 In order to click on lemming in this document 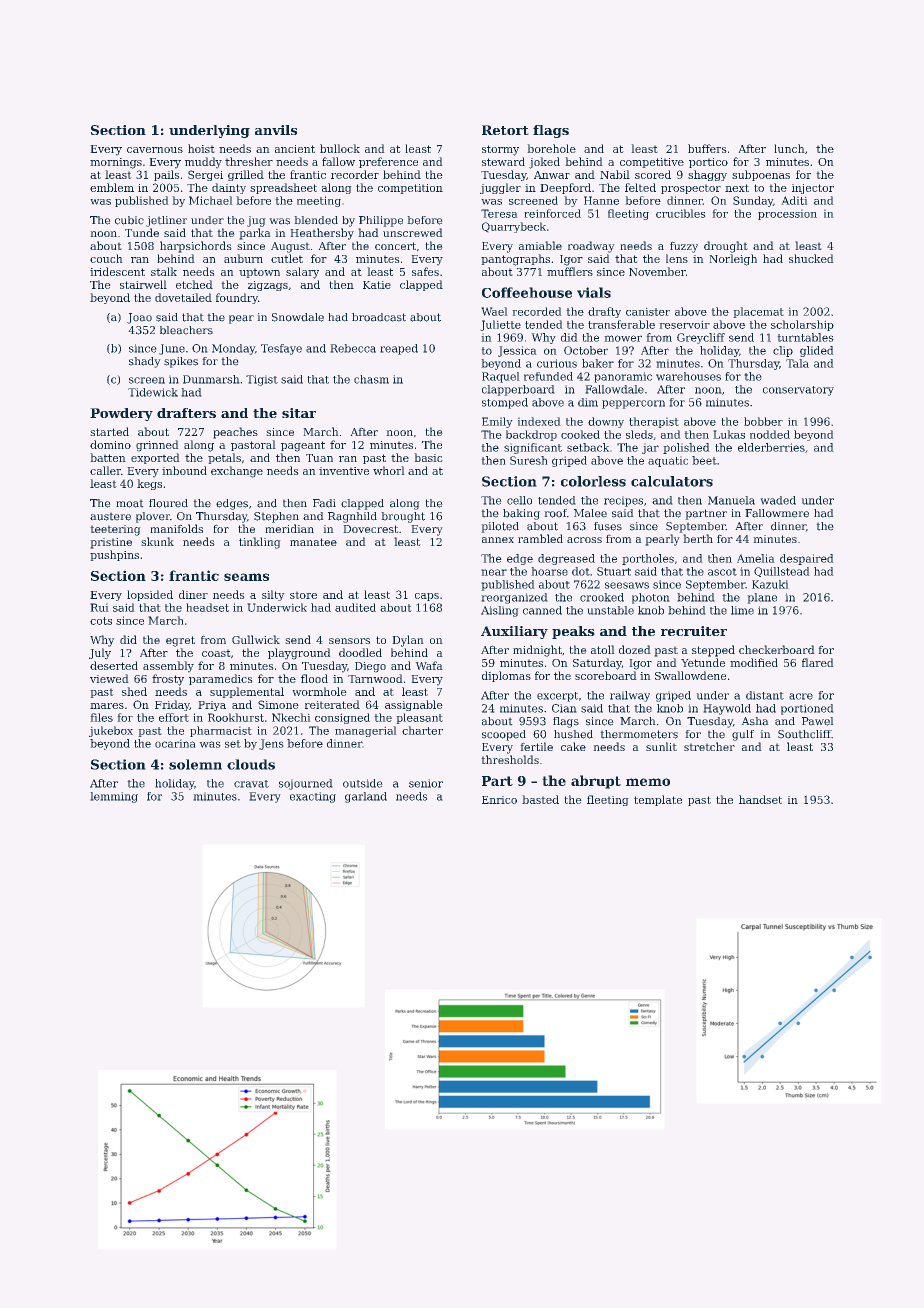, I will do `click(114, 797)`.
